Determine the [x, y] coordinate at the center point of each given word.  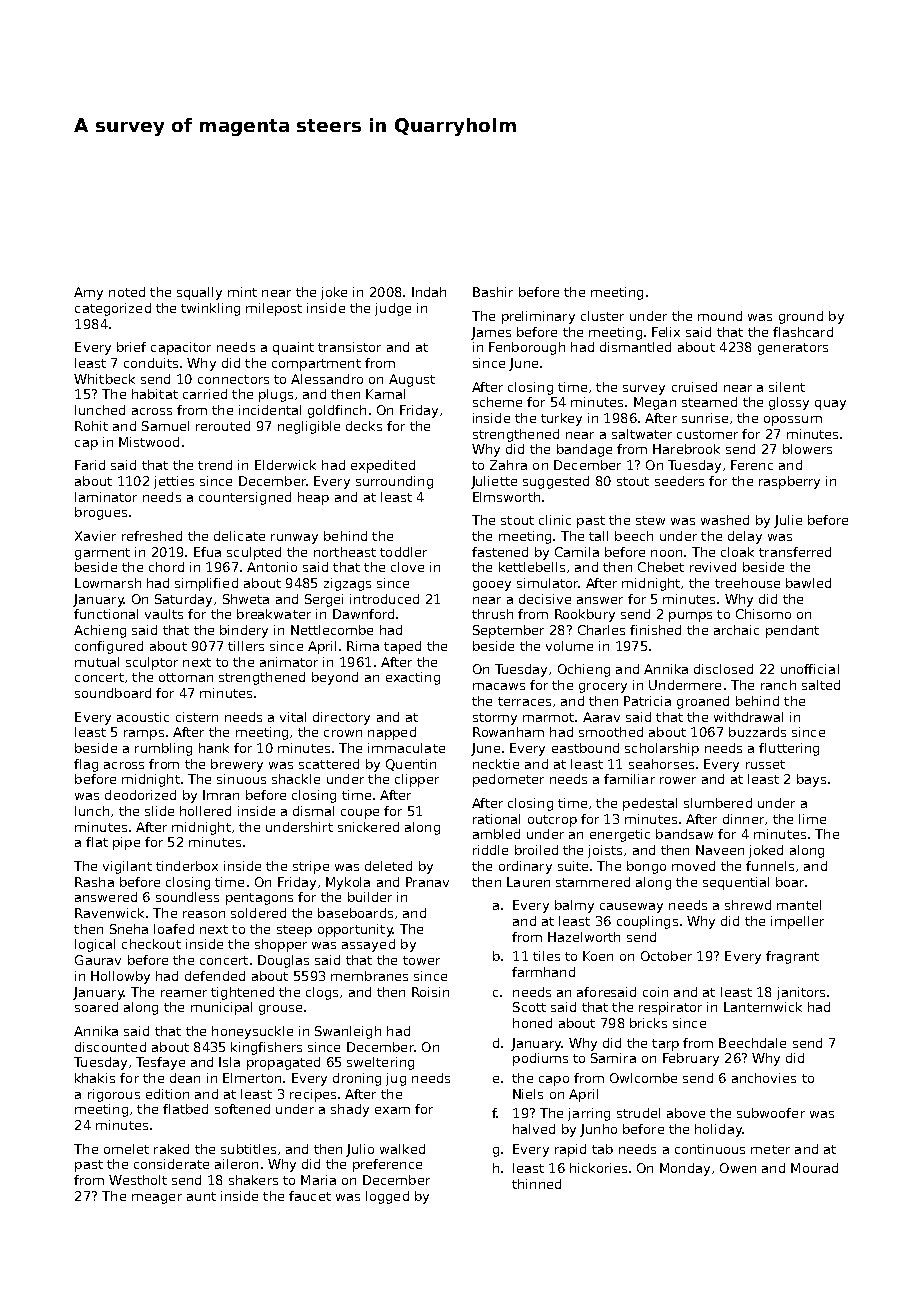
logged [387, 1197]
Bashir [493, 292]
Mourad [814, 1168]
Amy [88, 293]
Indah [429, 292]
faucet [310, 1196]
